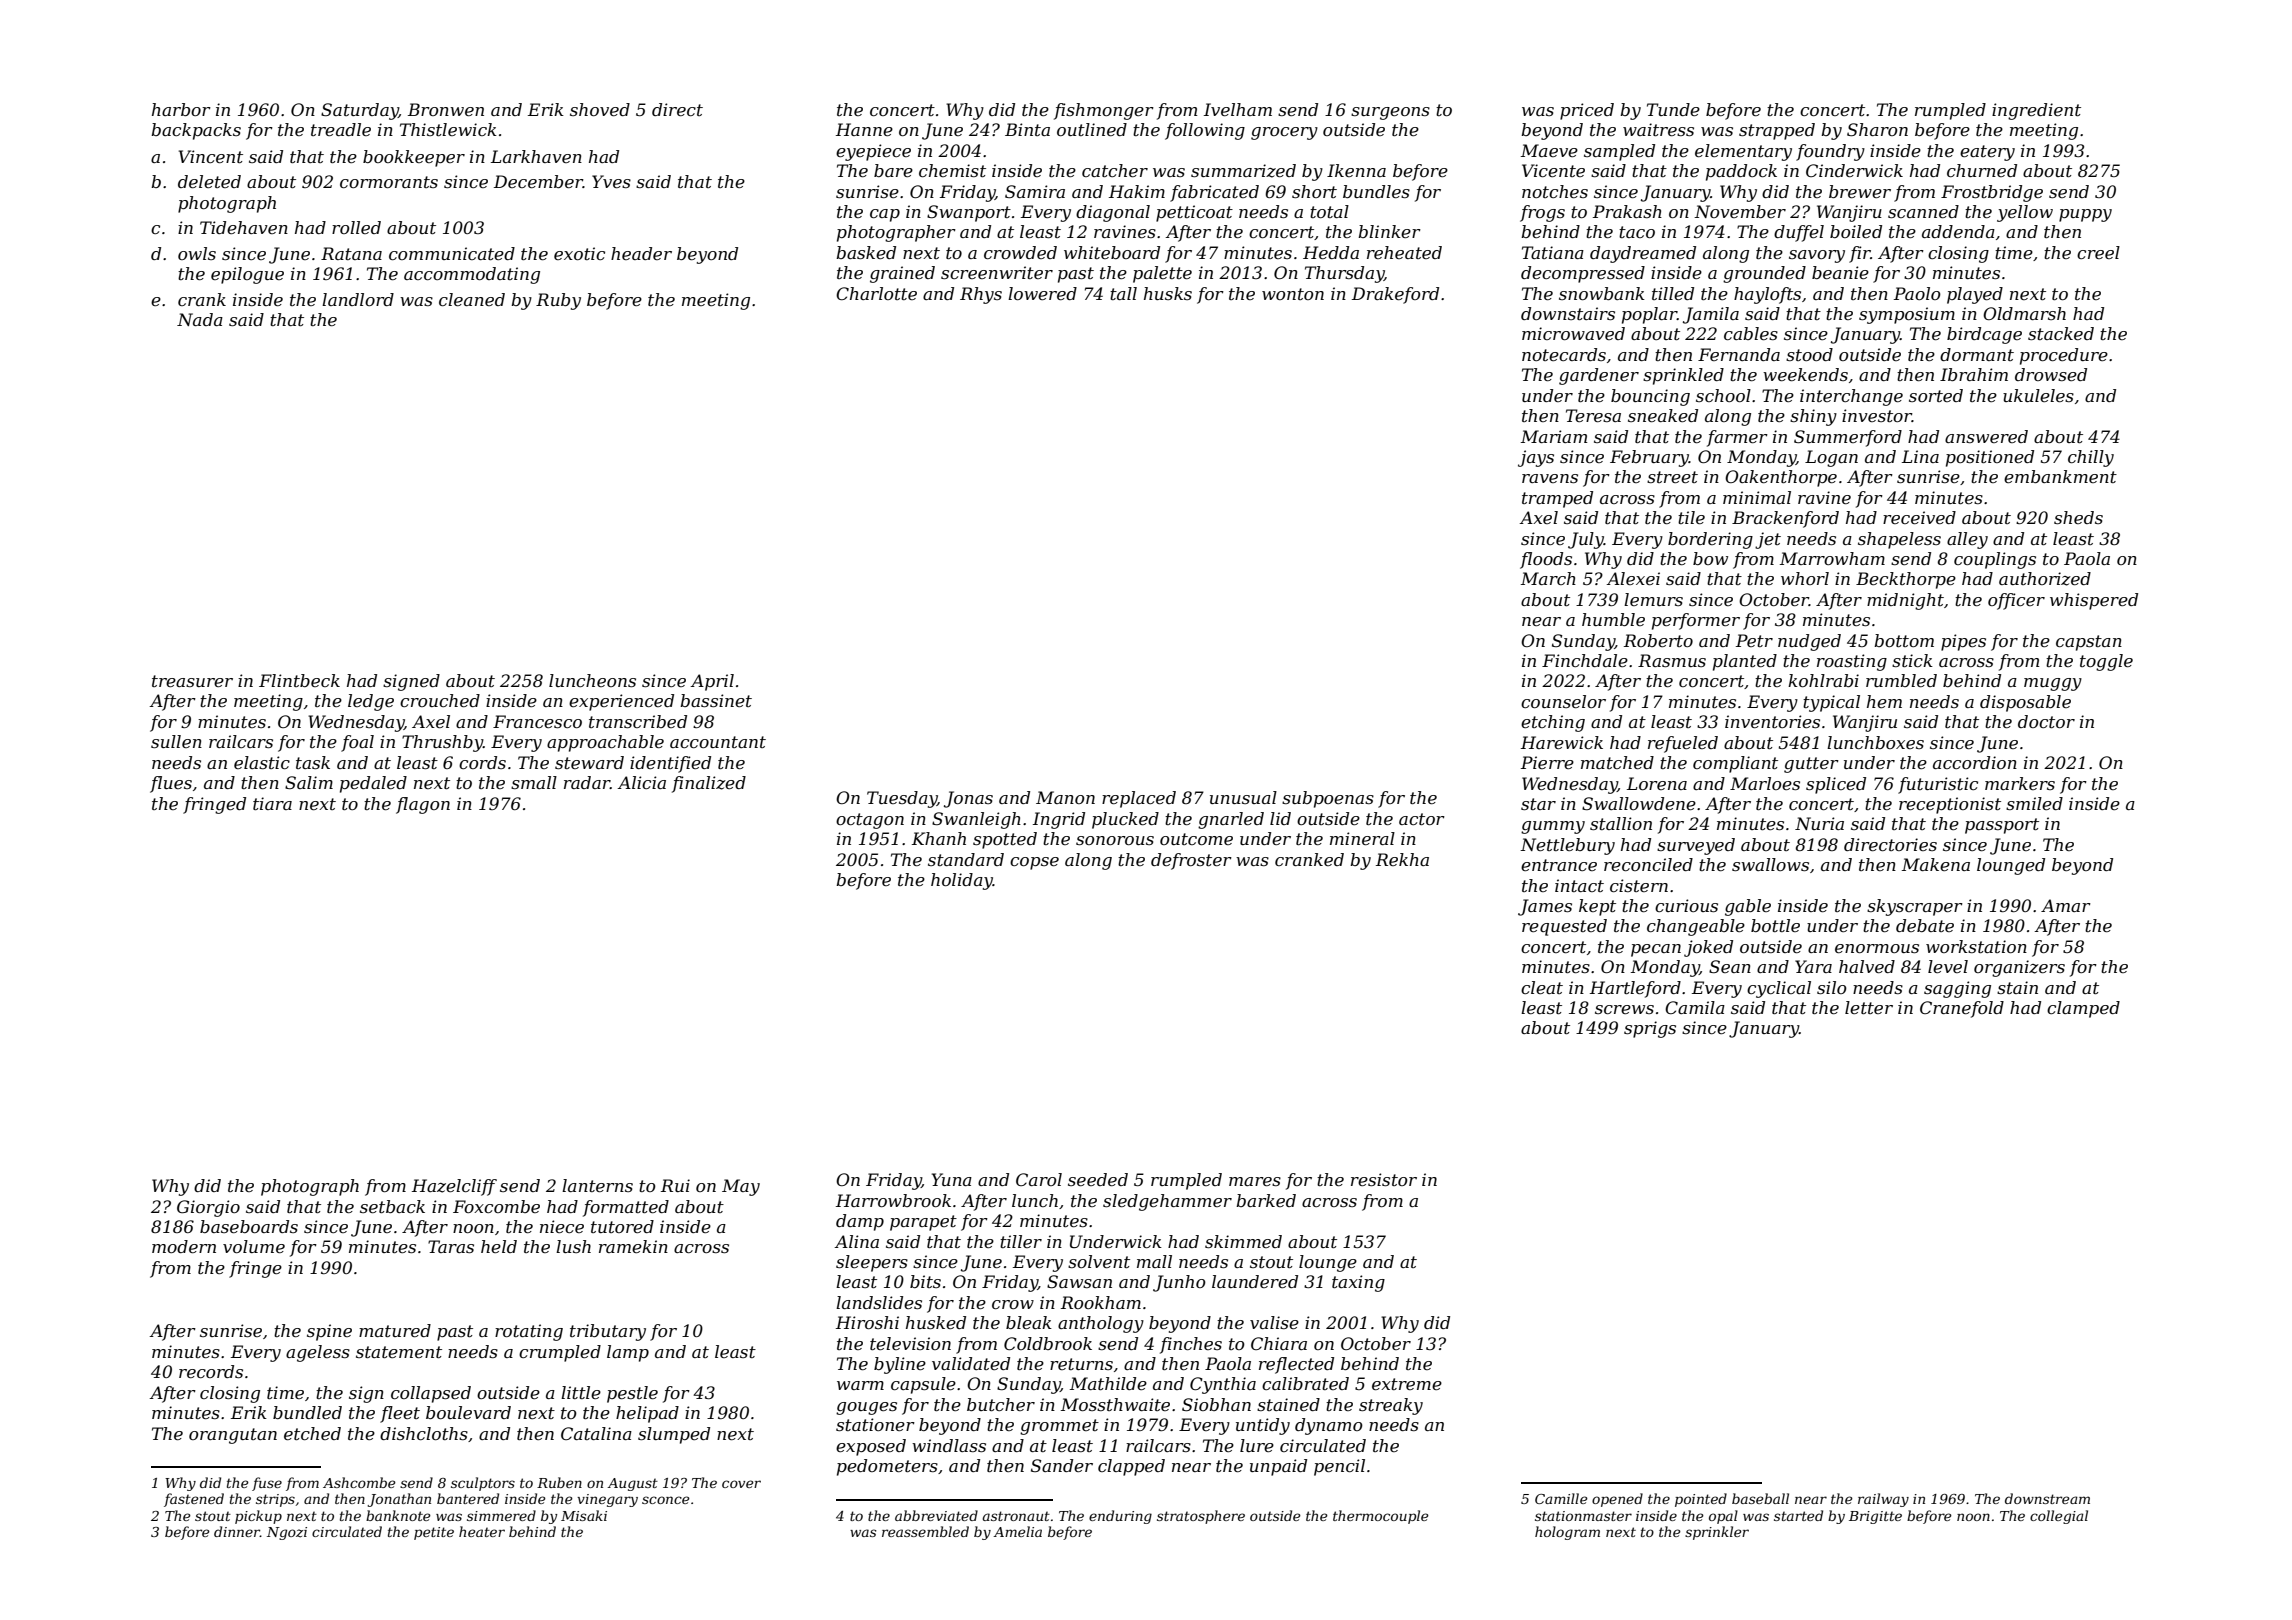 This document has width=2292, height=1620. Describe the element at coordinates (968, 799) in the document. I see `Jonas` at that location.
